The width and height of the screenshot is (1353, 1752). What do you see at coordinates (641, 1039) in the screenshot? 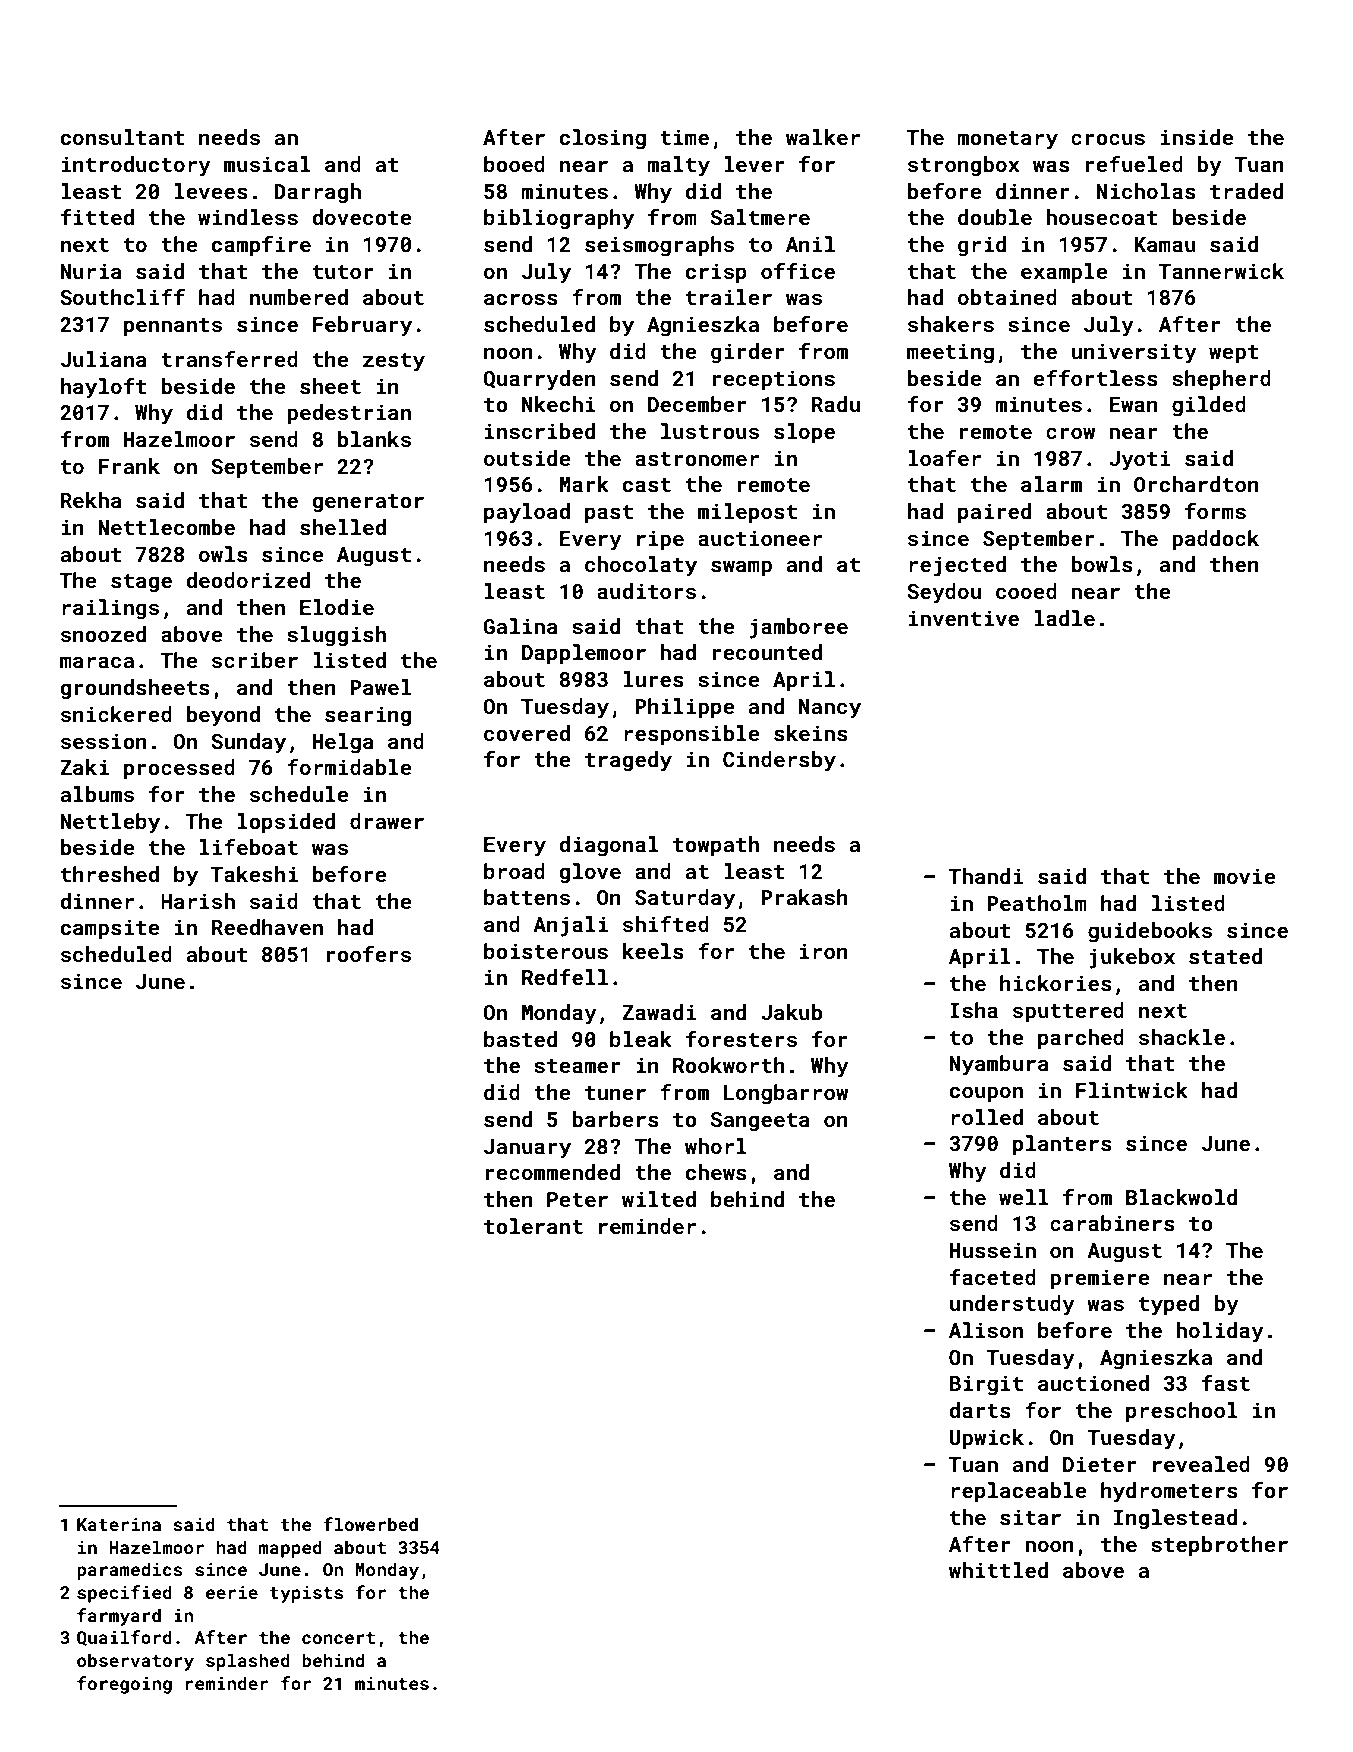
I see `bleak` at bounding box center [641, 1039].
